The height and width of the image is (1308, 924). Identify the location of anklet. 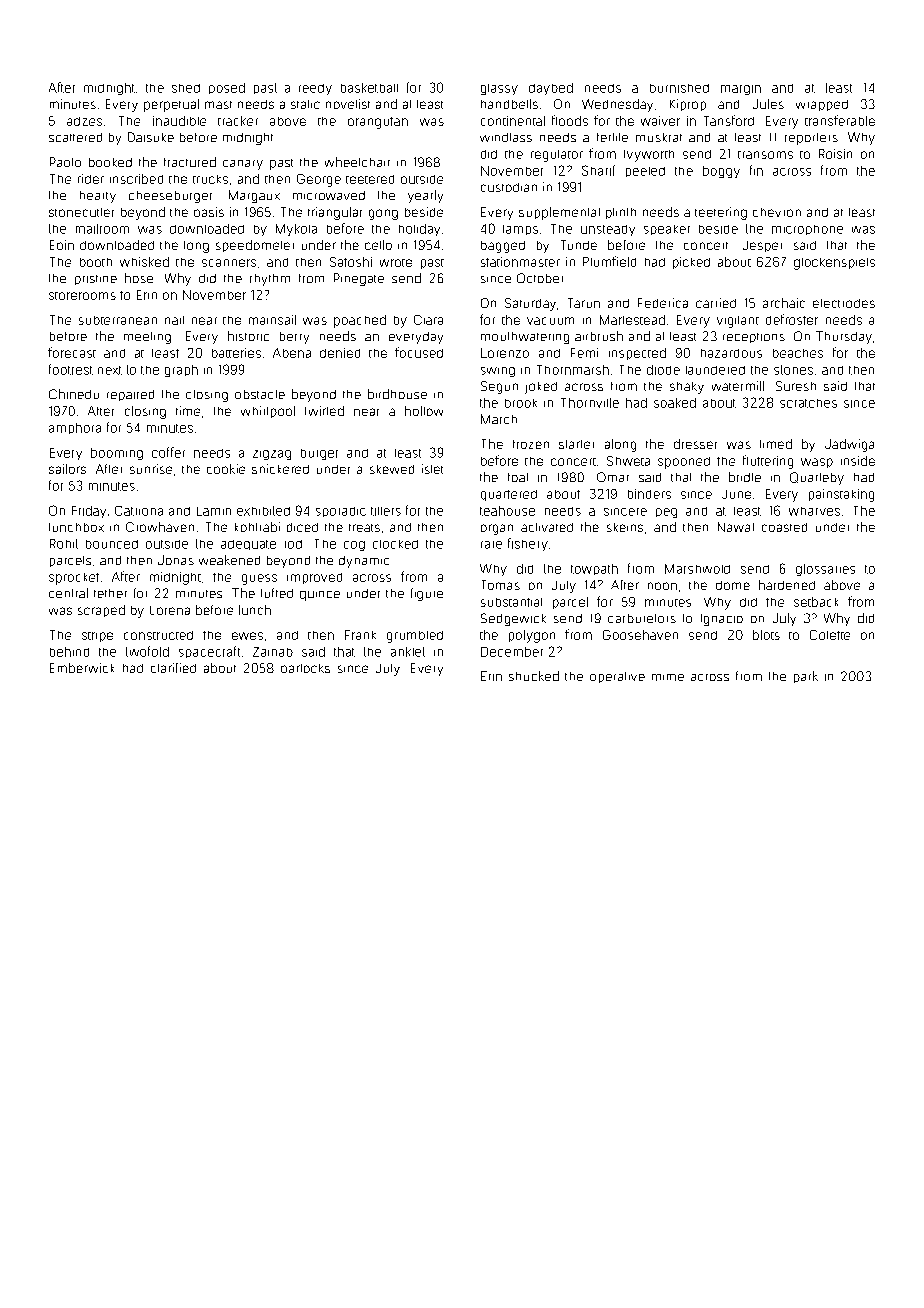
(408, 652).
